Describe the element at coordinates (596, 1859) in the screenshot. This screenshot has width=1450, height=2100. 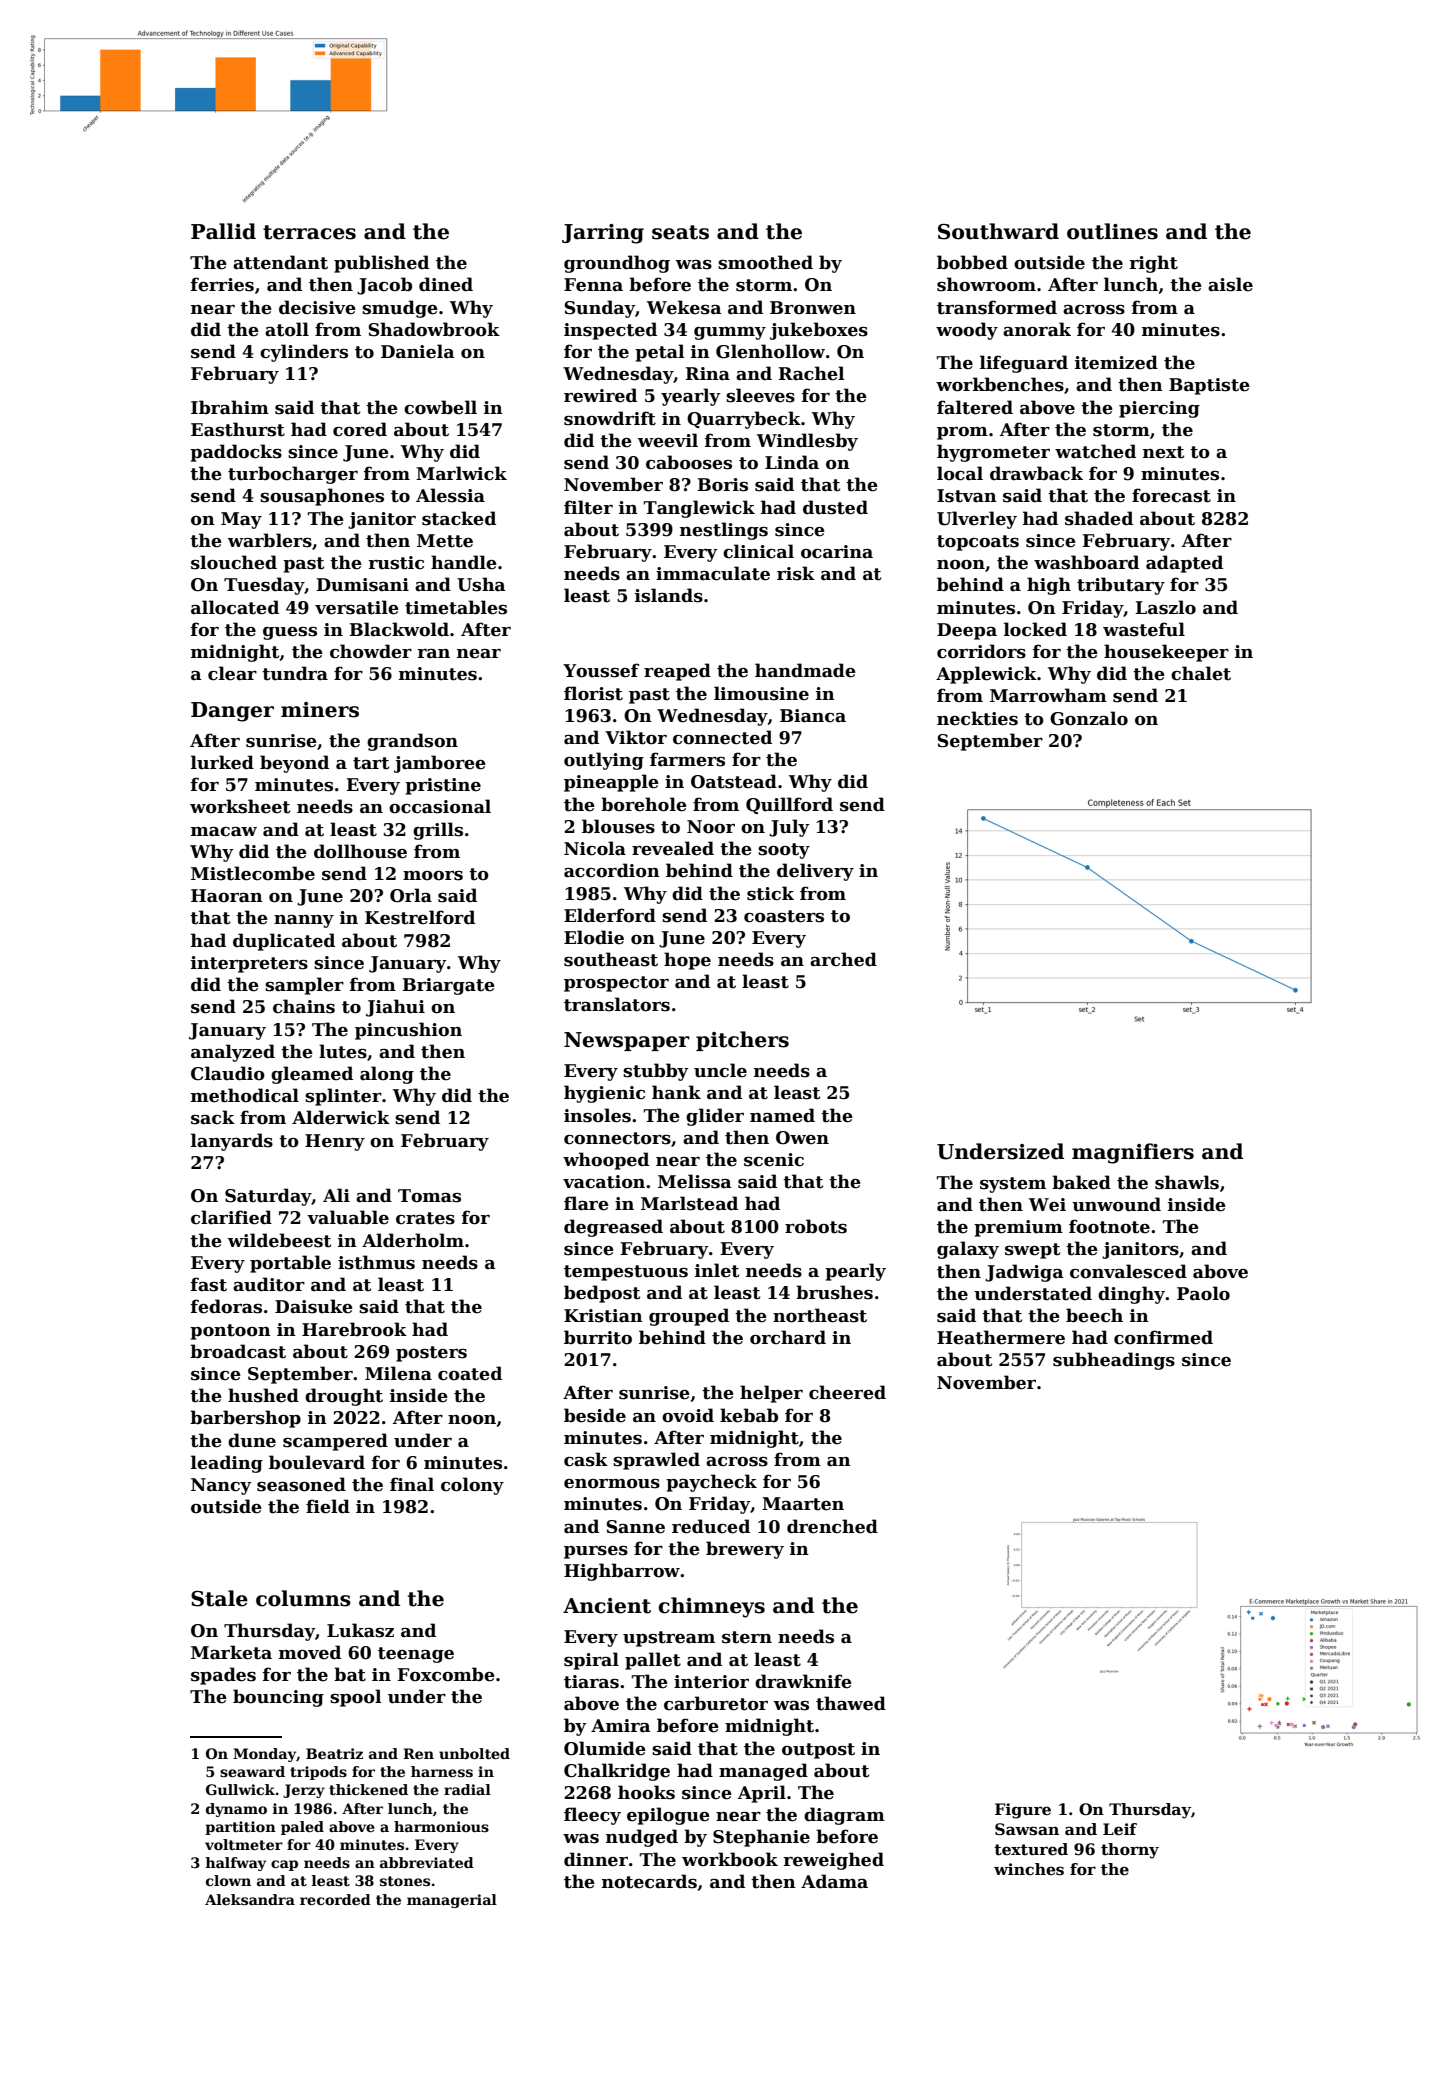
I see `dinner` at that location.
